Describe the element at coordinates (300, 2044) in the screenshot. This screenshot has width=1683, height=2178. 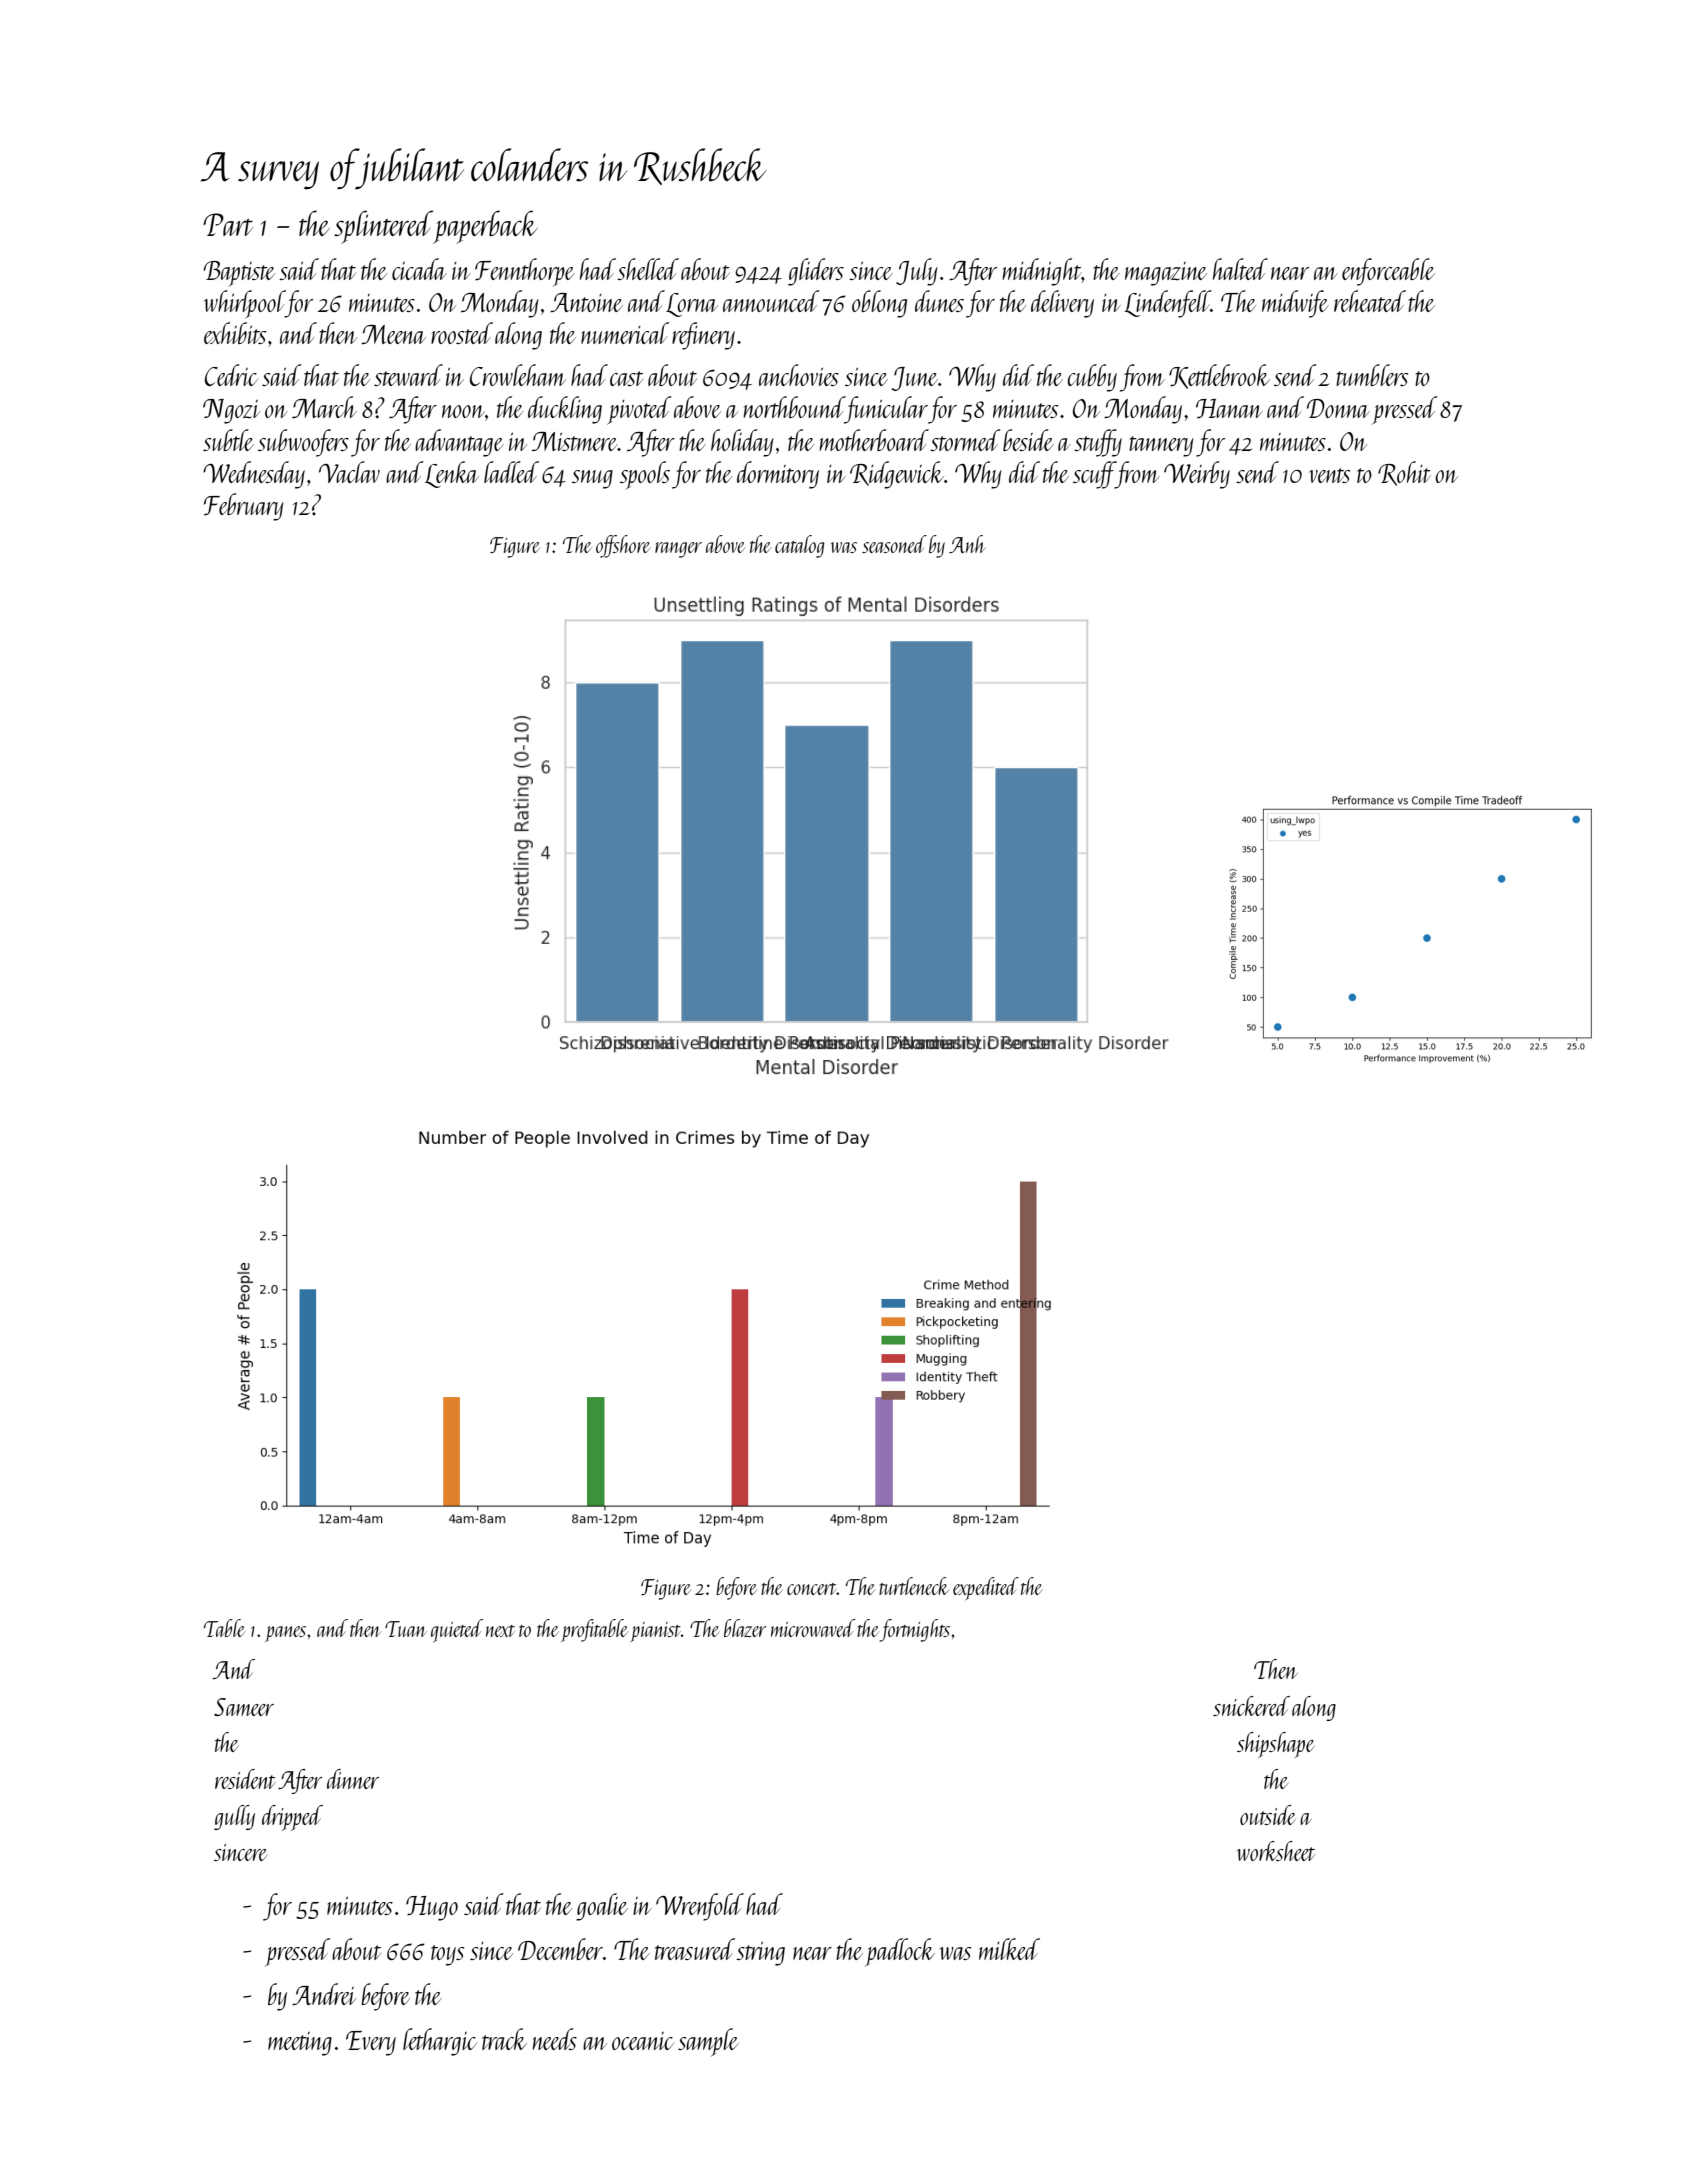
I see `meeting` at that location.
